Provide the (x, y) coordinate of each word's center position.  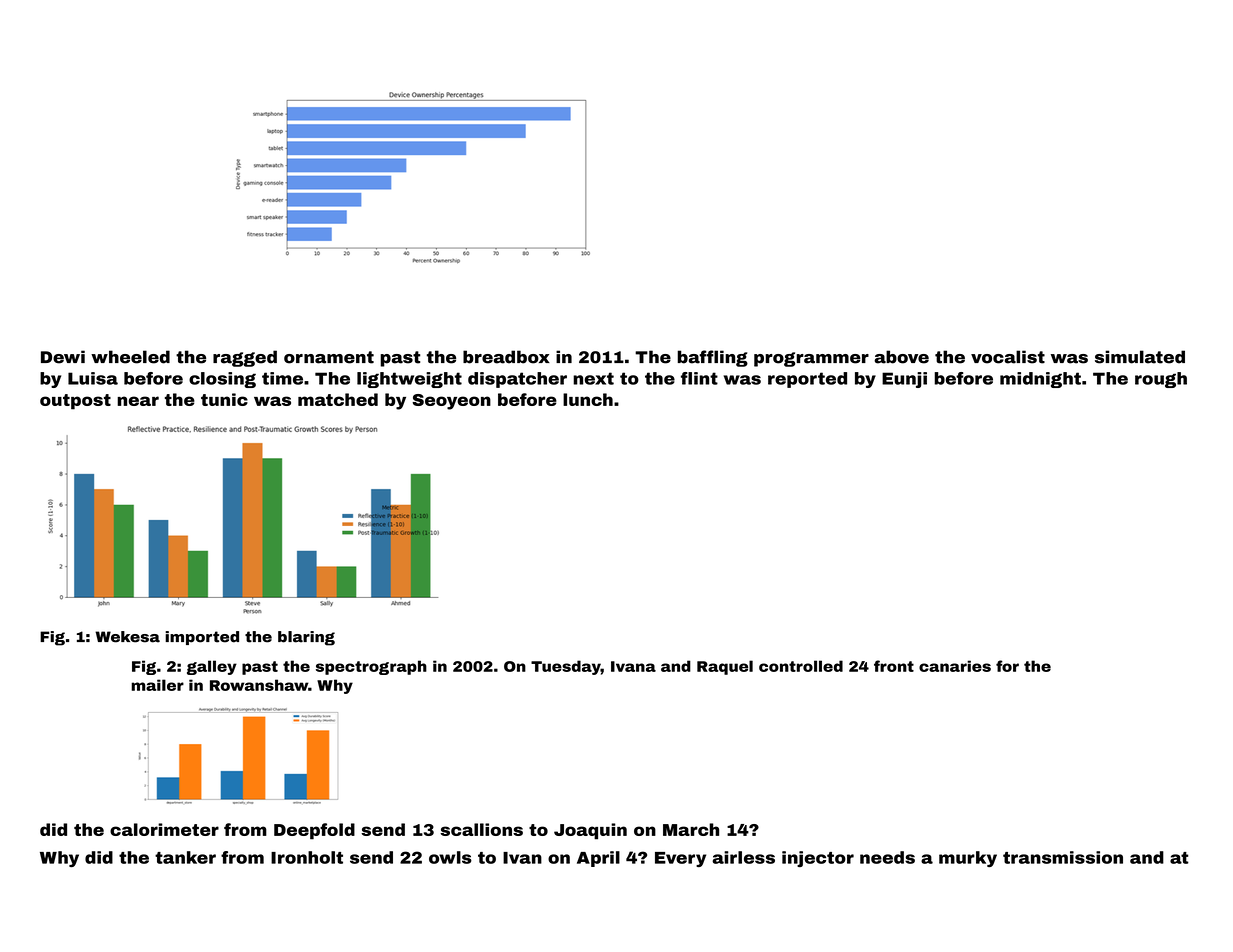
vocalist (1008, 357)
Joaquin (590, 831)
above (901, 357)
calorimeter (164, 829)
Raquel (725, 667)
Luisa (93, 378)
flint (699, 378)
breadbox (506, 357)
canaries (955, 666)
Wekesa (127, 637)
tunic (224, 399)
